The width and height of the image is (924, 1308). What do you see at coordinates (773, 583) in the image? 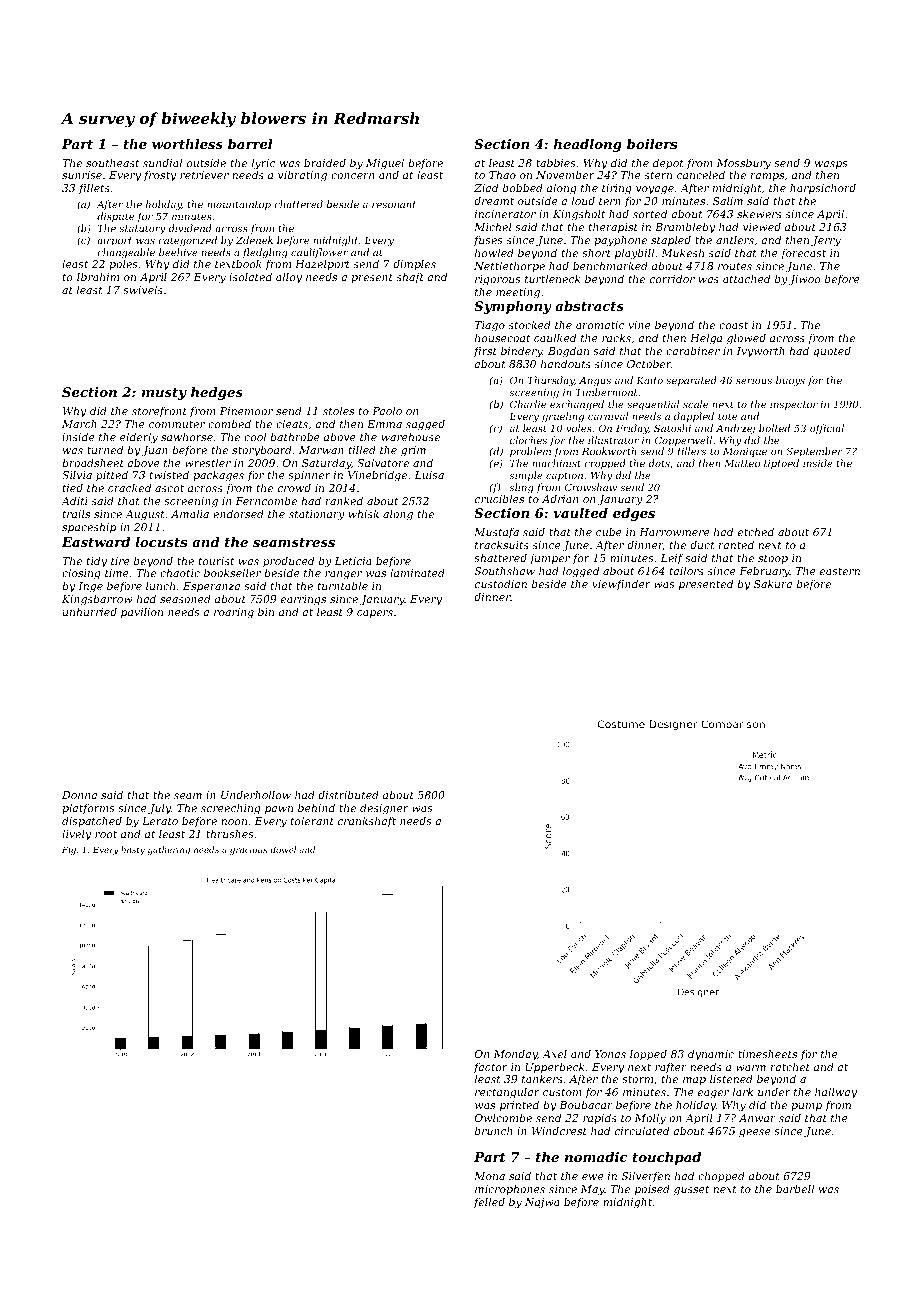
I see `Sakura` at bounding box center [773, 583].
